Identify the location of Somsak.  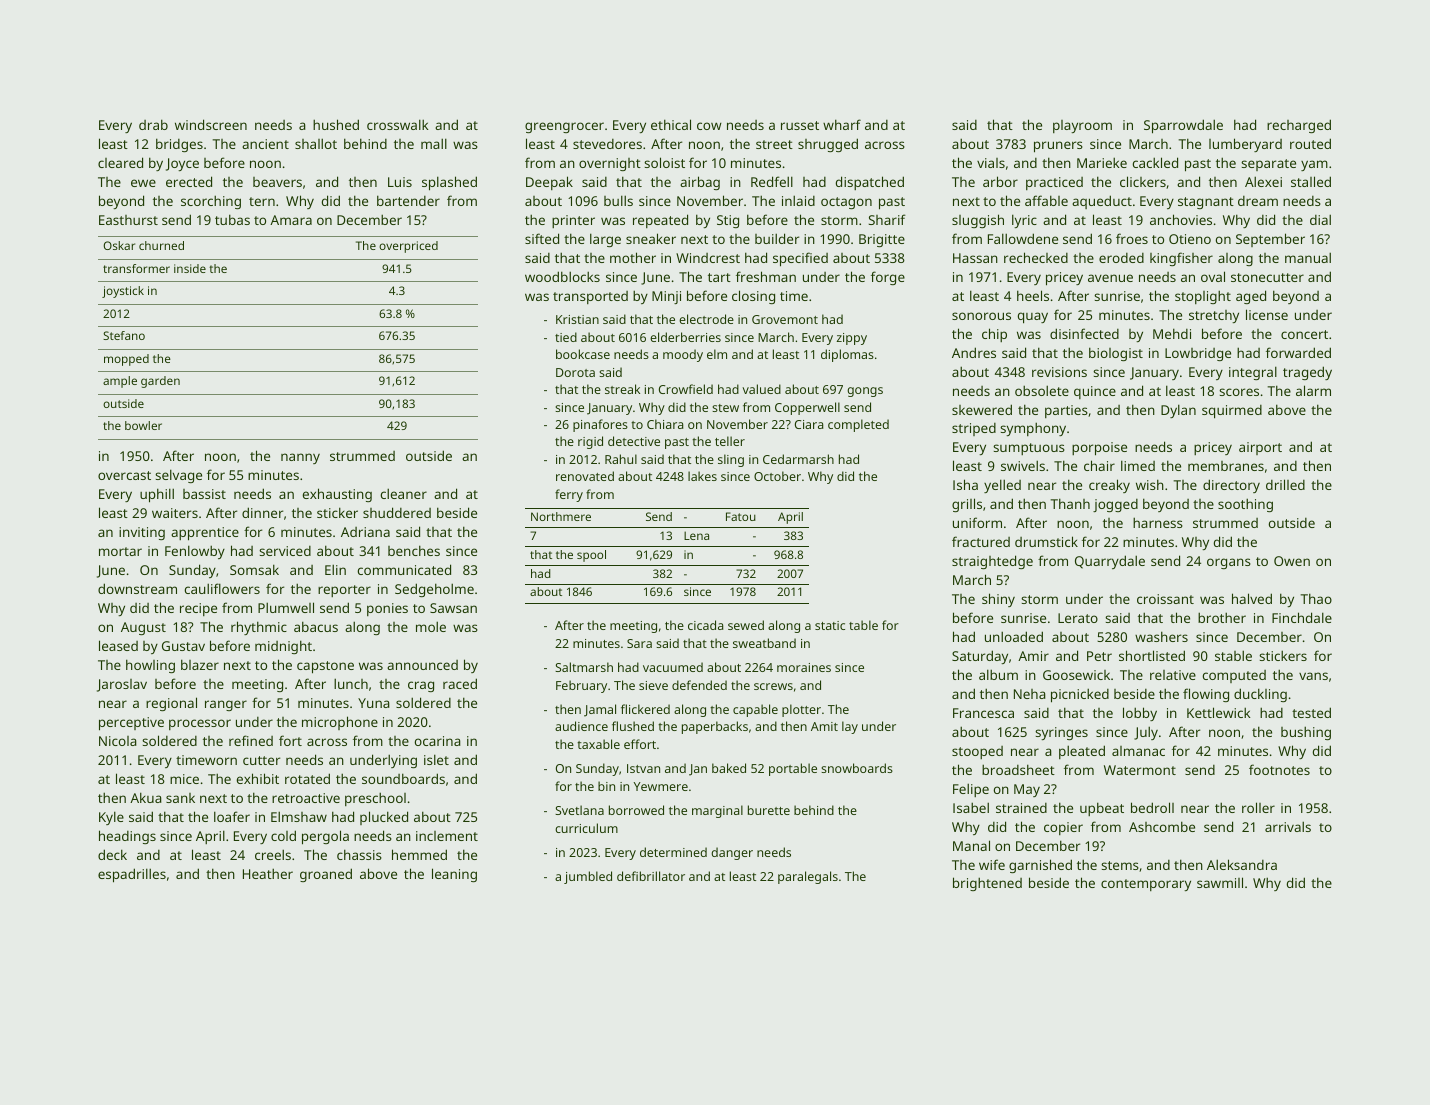
(254, 569).
